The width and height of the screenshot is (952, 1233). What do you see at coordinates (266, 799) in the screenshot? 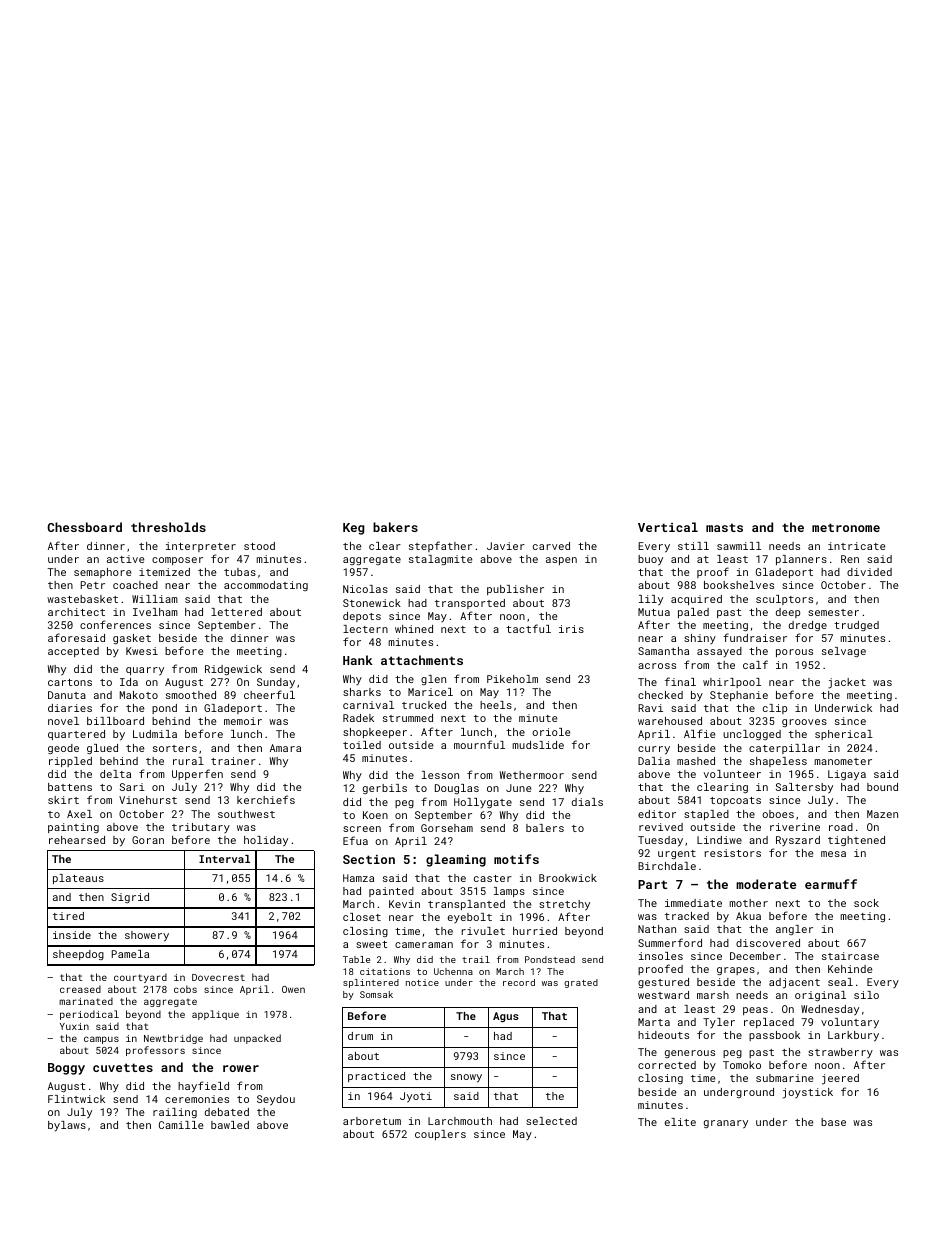
I see `kerchiefs` at bounding box center [266, 799].
